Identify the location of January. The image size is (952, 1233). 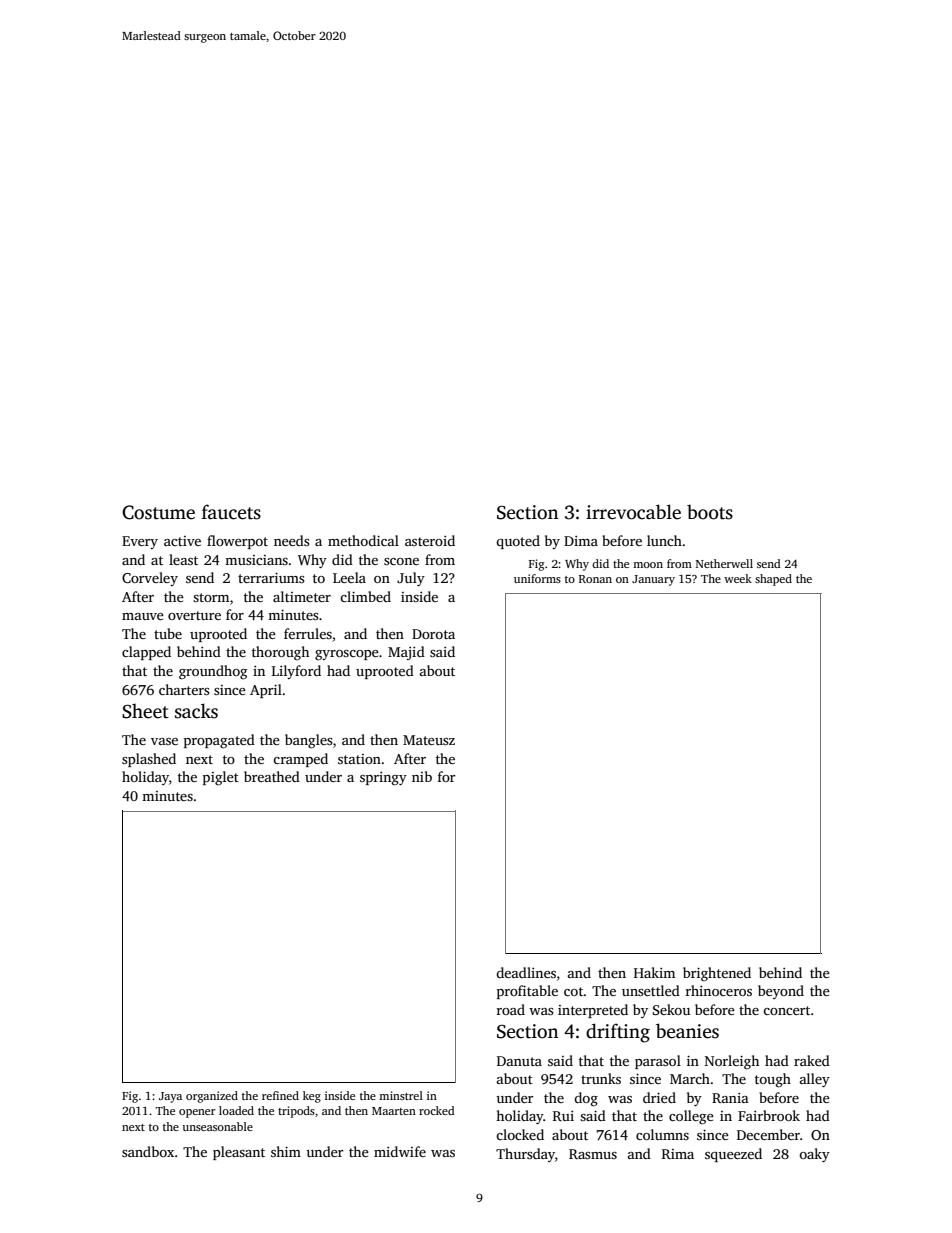
(653, 580).
